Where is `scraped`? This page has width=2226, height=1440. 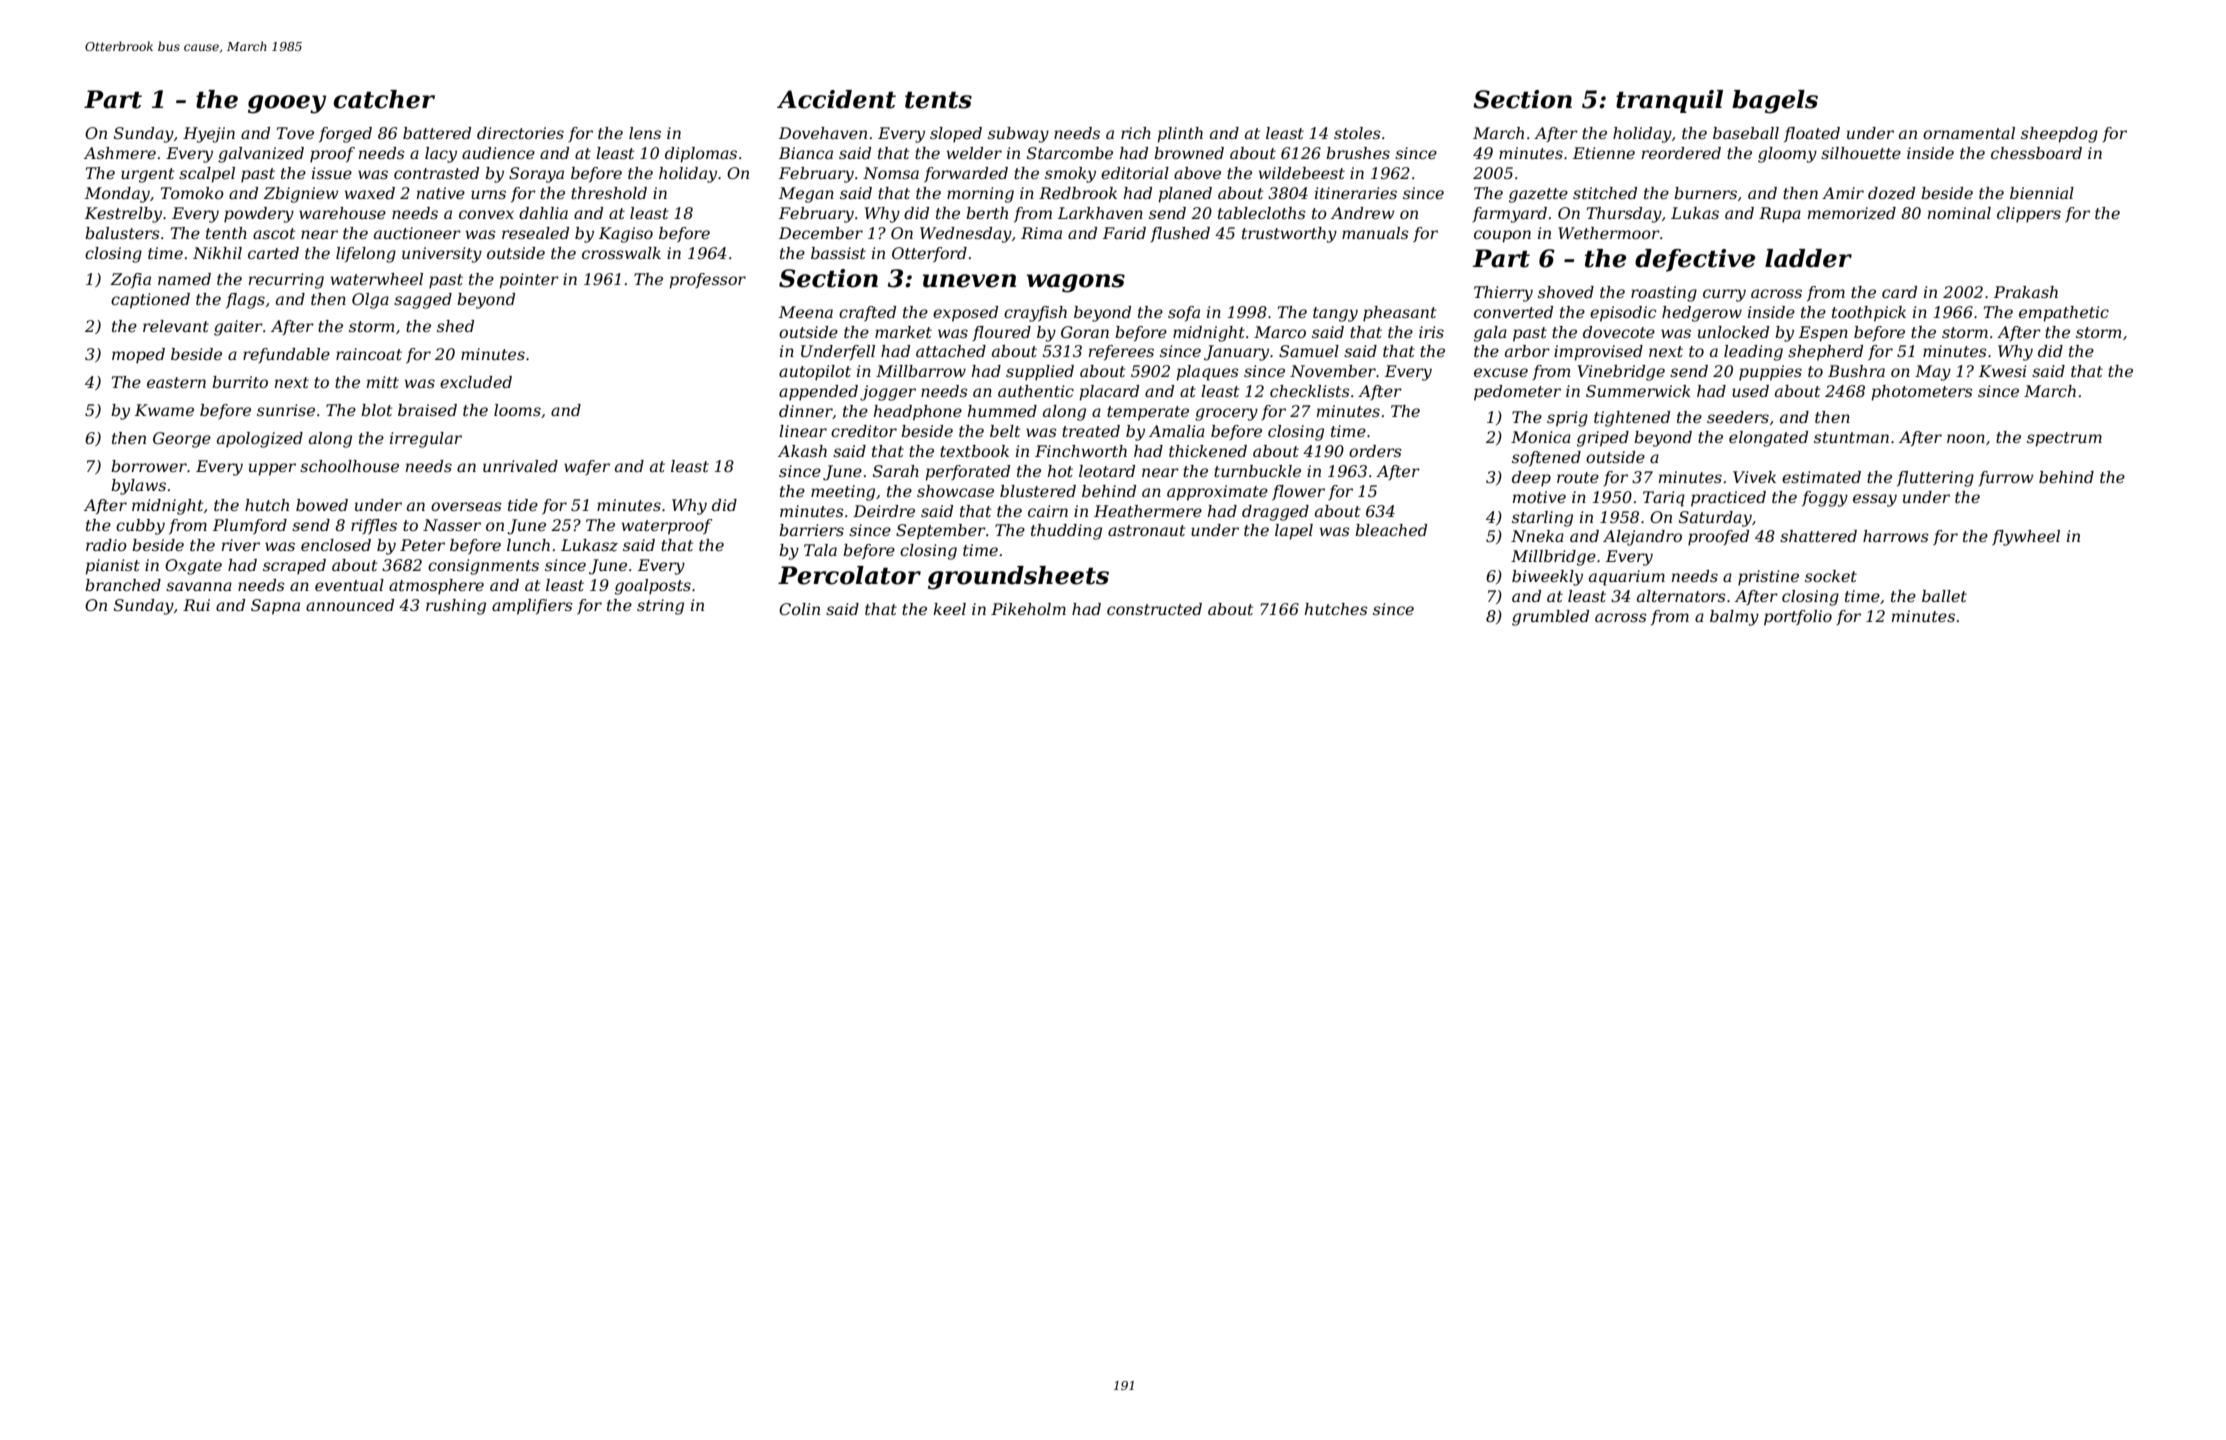 scraped is located at coordinates (294, 567).
